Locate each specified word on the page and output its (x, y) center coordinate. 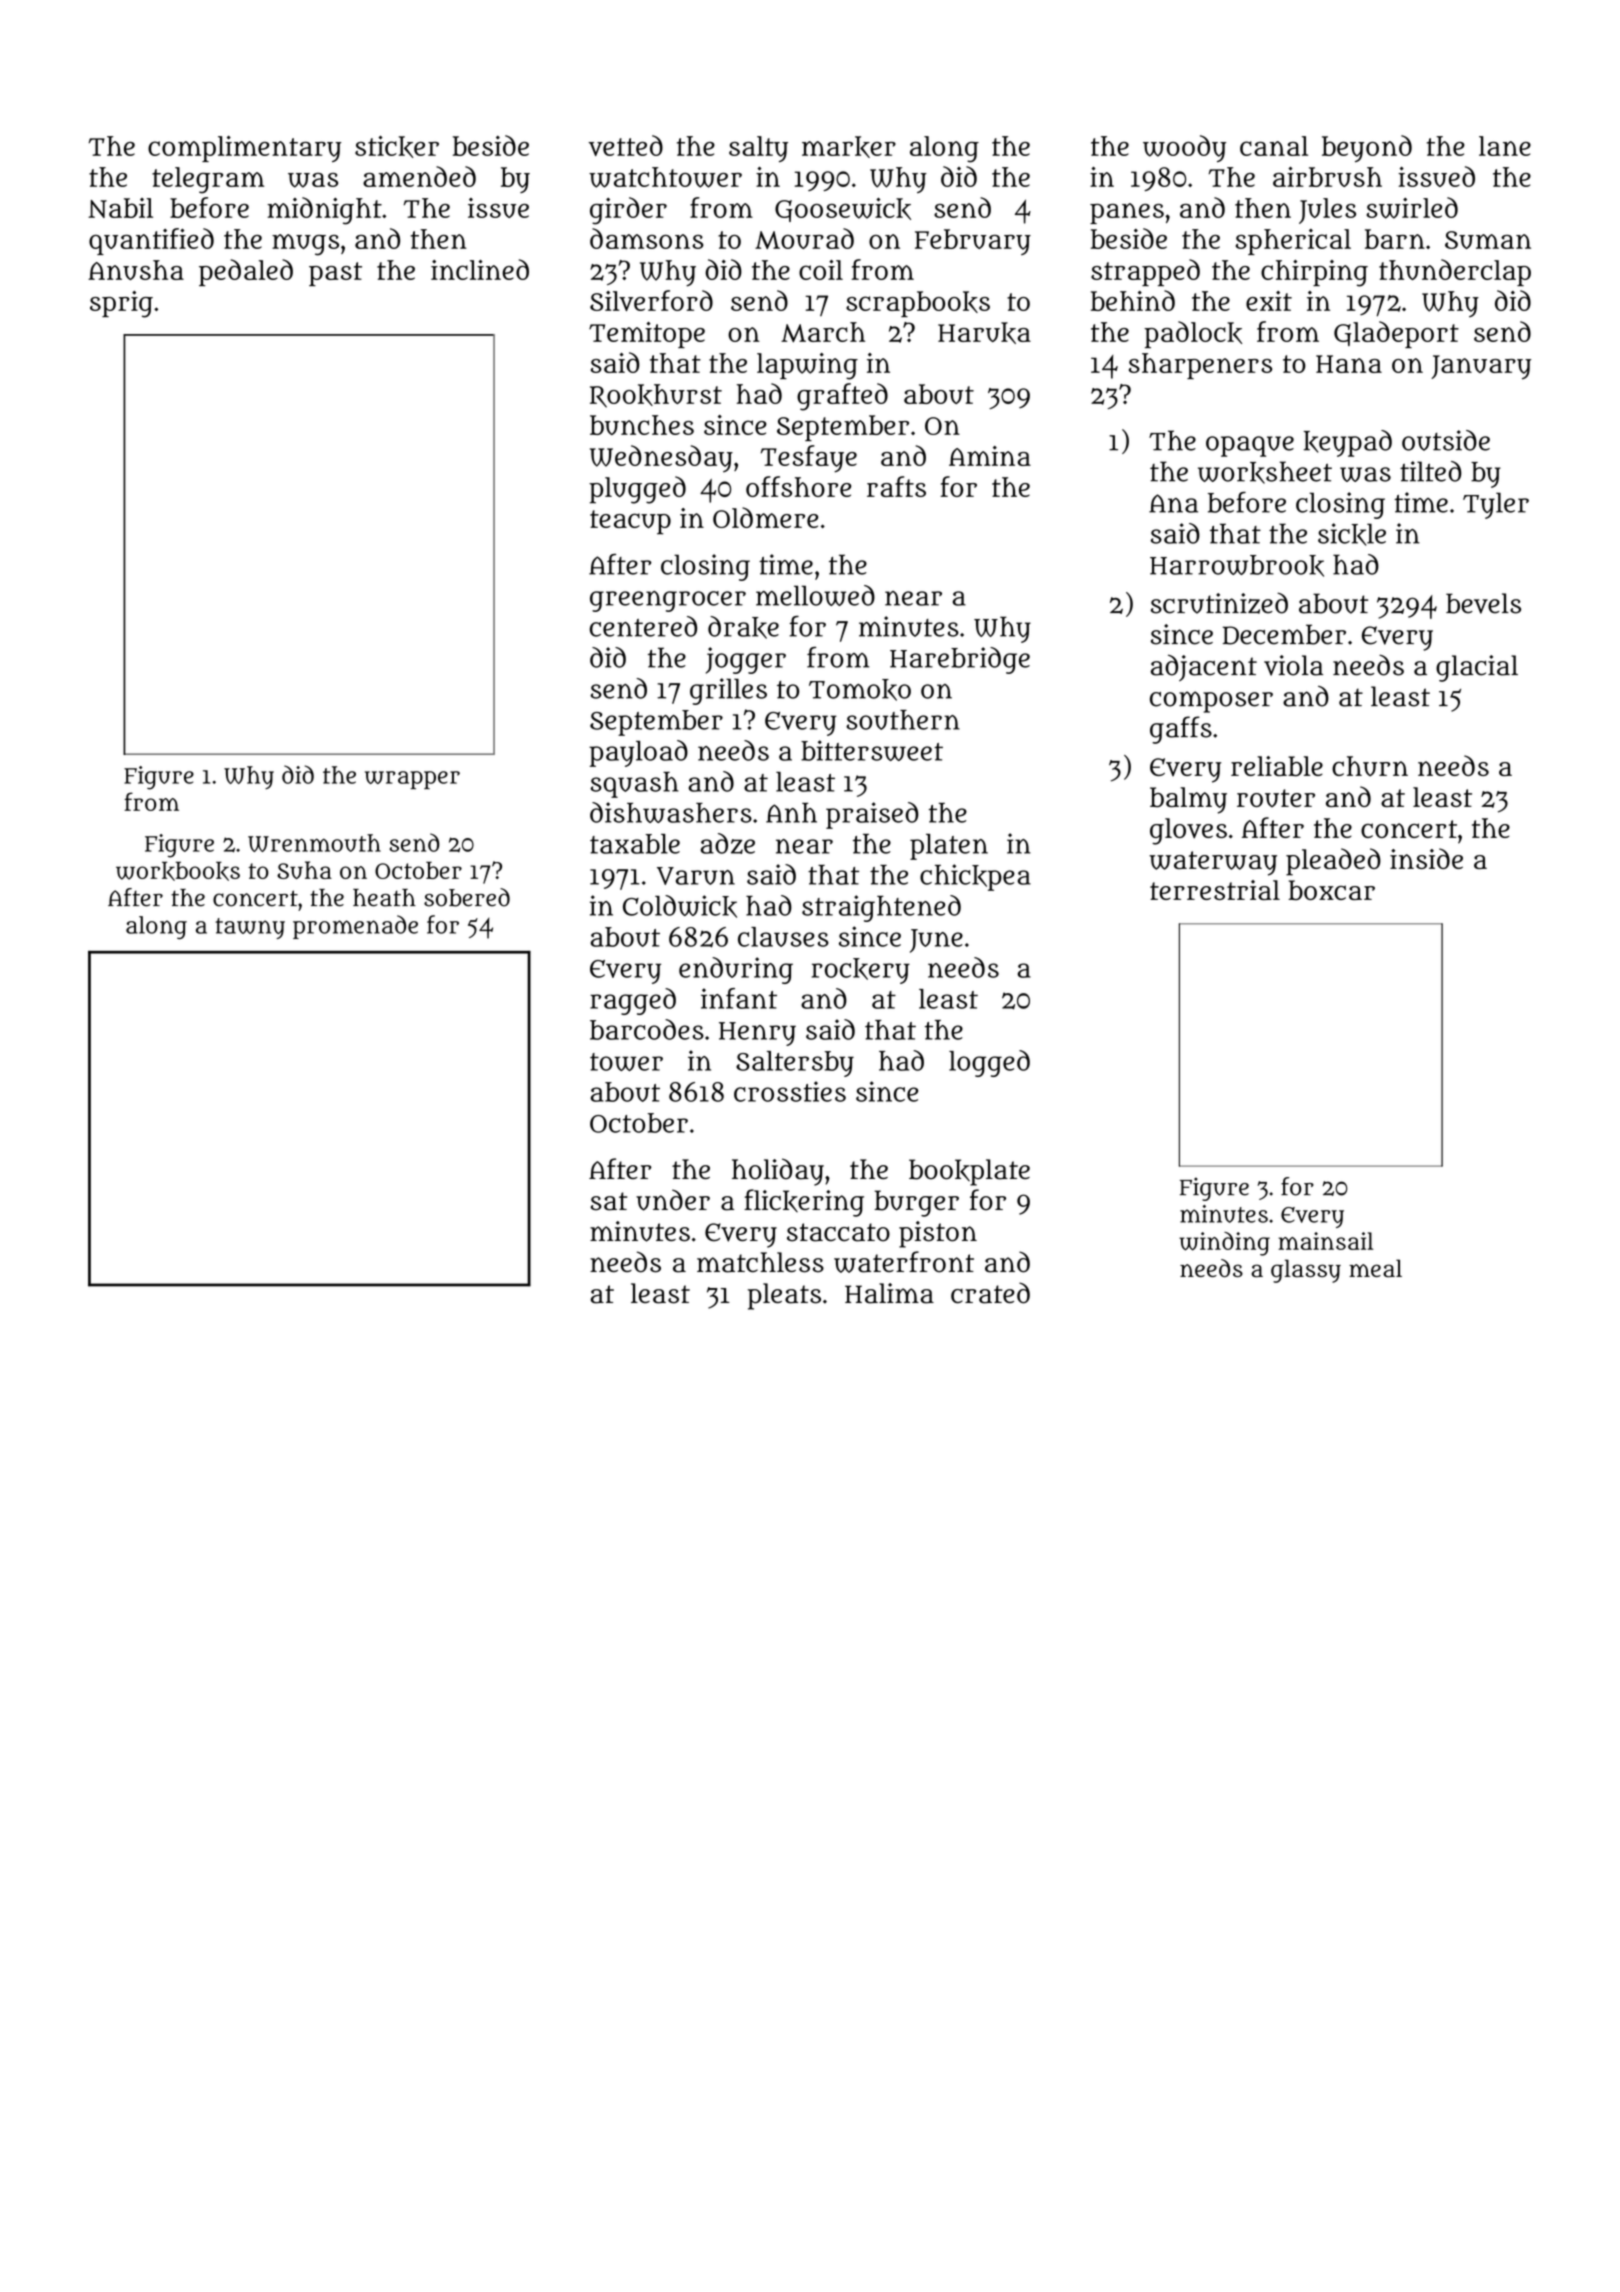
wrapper (412, 780)
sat (608, 1201)
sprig (121, 304)
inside (1426, 858)
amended (419, 176)
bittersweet (872, 750)
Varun (696, 876)
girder (628, 211)
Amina (990, 456)
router (1276, 798)
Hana (1349, 364)
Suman (1488, 240)
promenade (355, 927)
